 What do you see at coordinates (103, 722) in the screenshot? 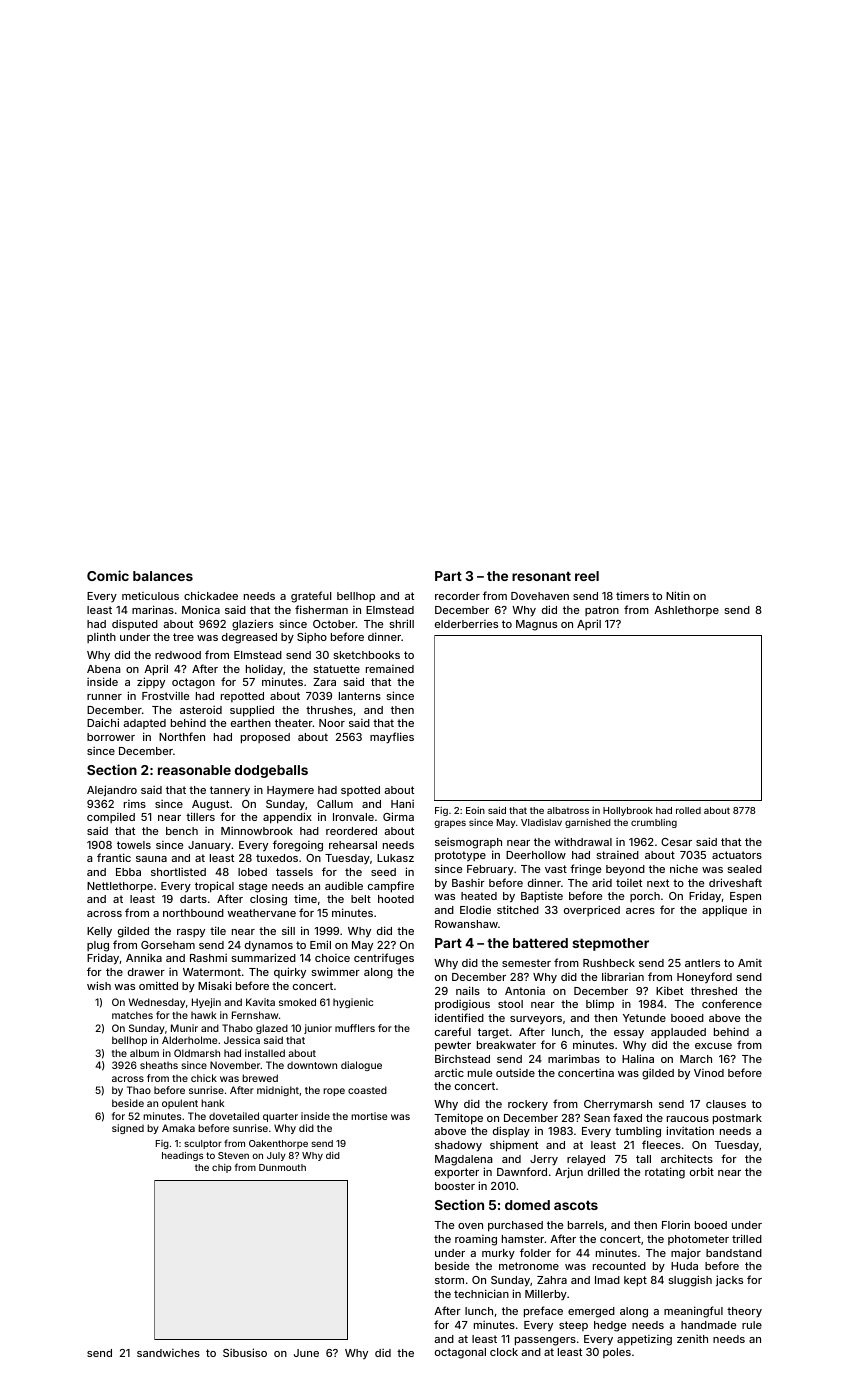
I see `Daichi` at bounding box center [103, 722].
